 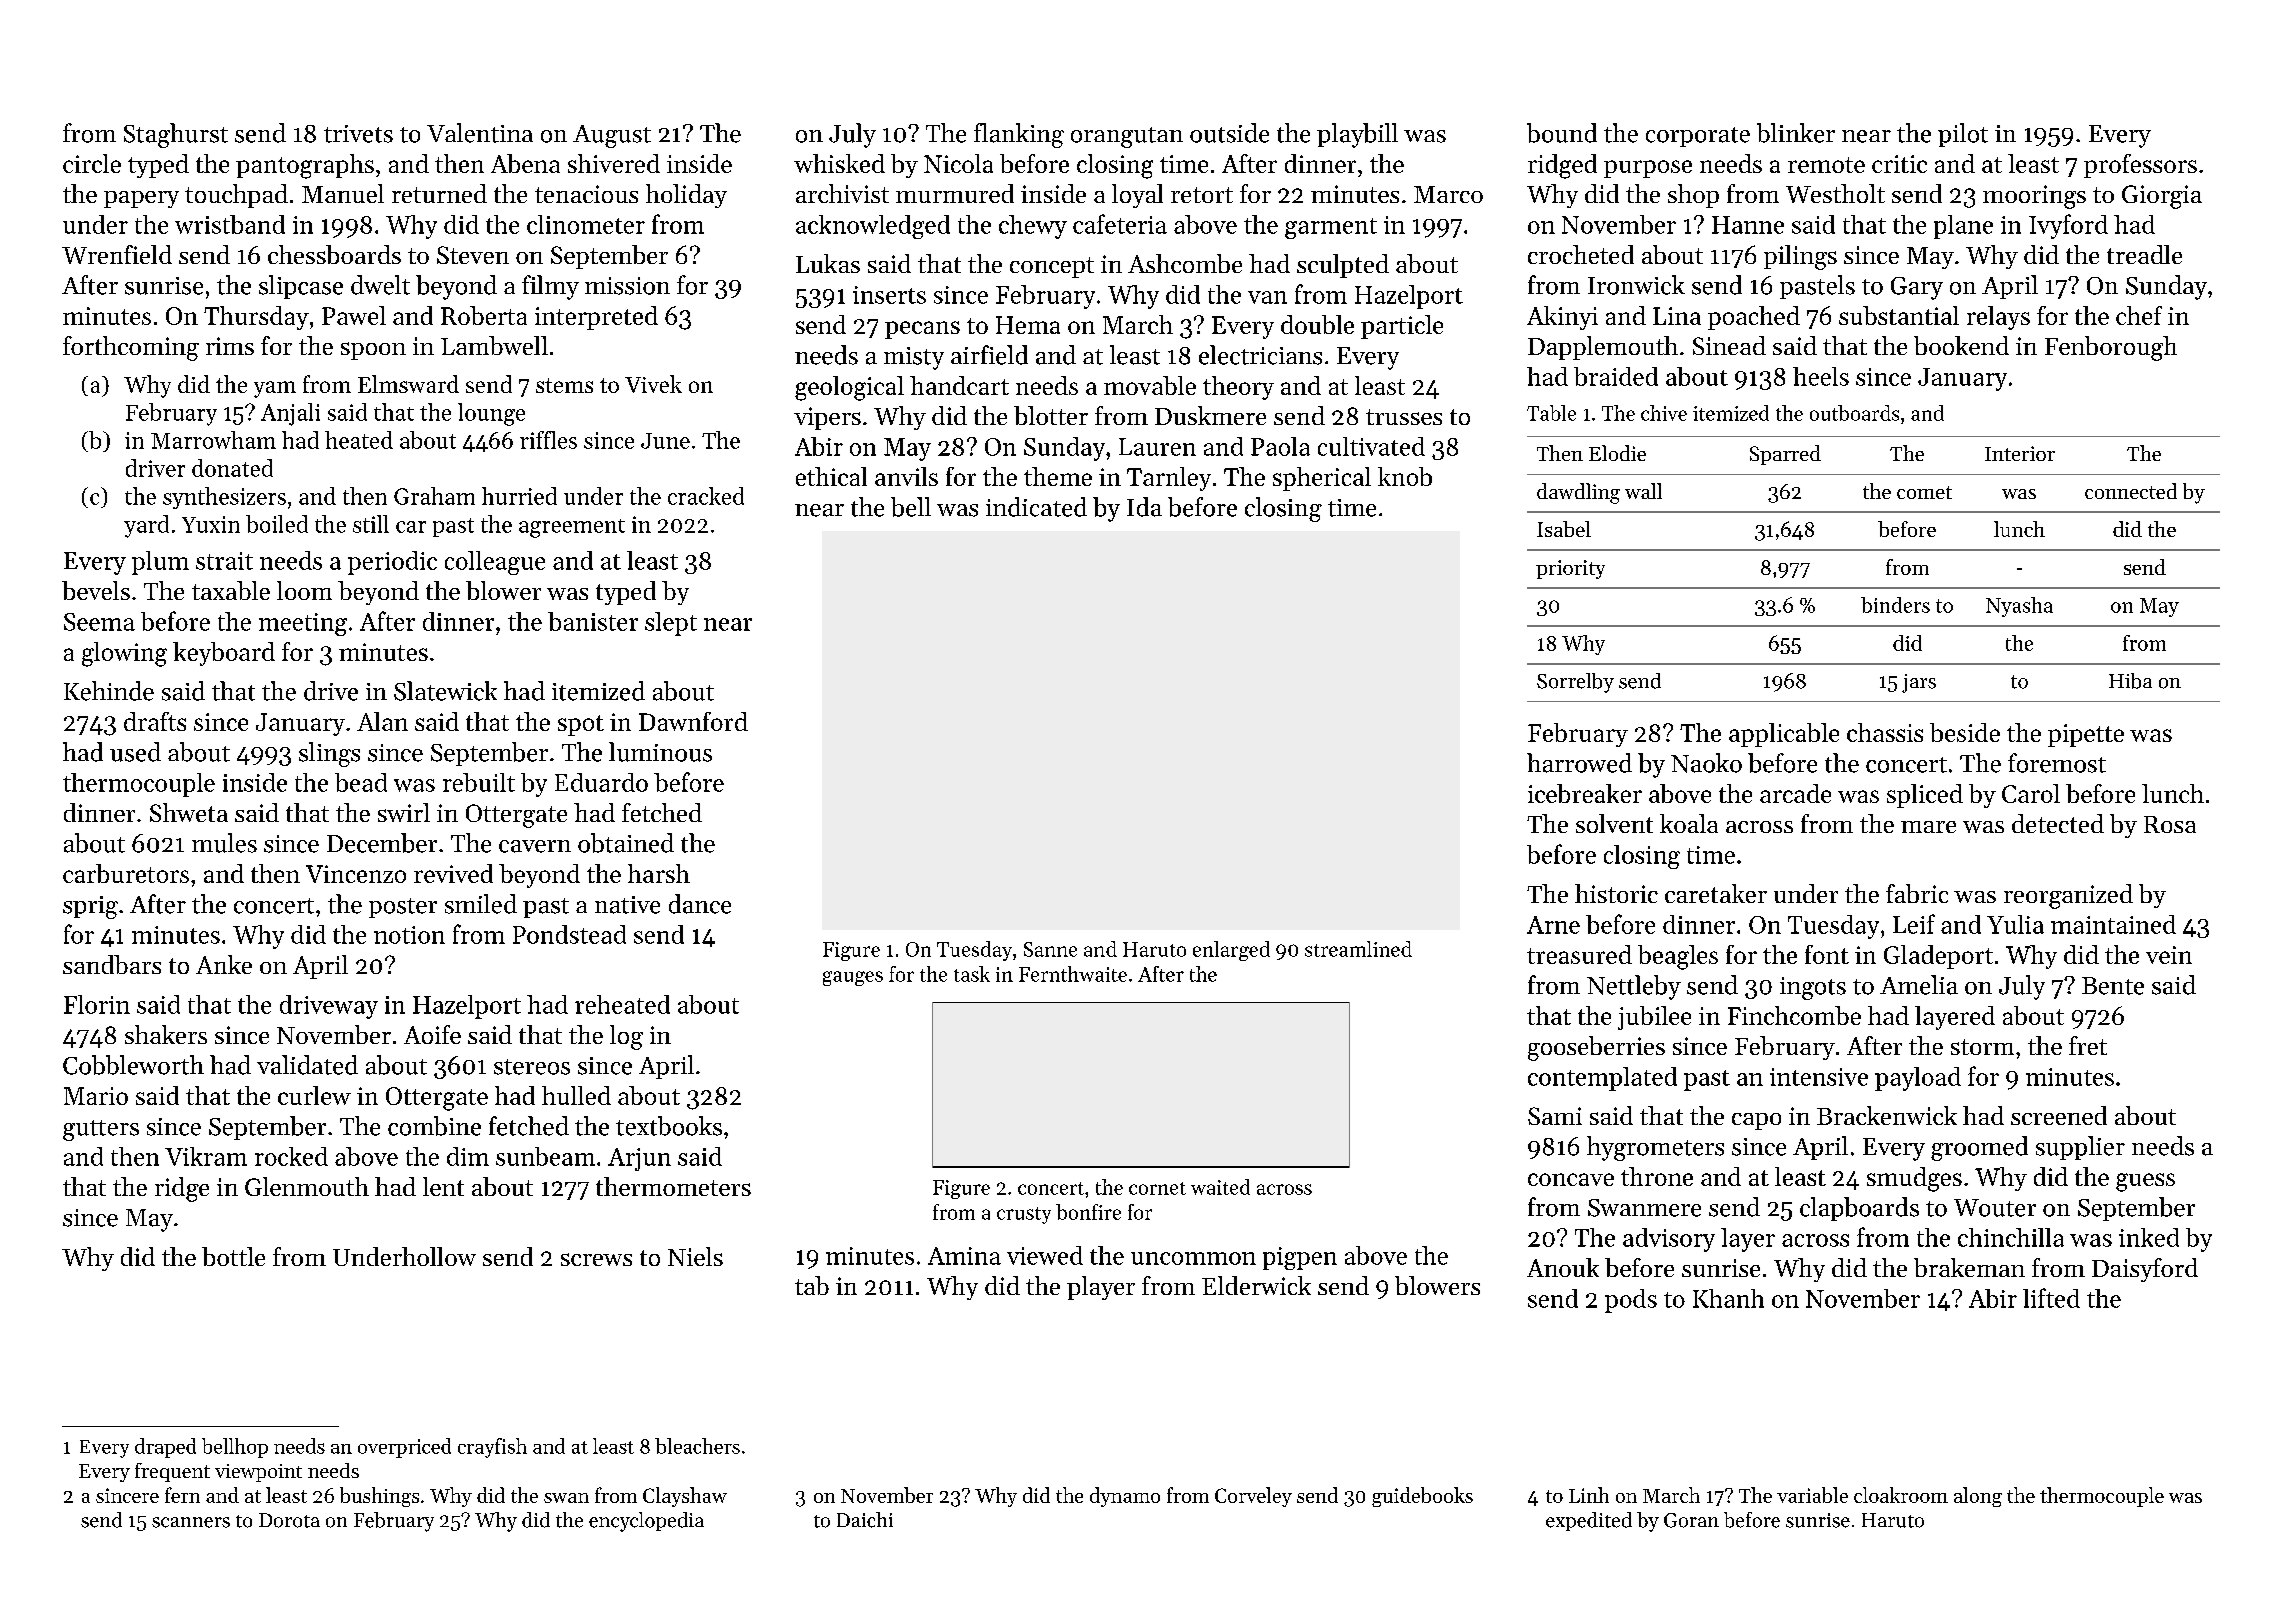 I want to click on poached, so click(x=1754, y=318).
